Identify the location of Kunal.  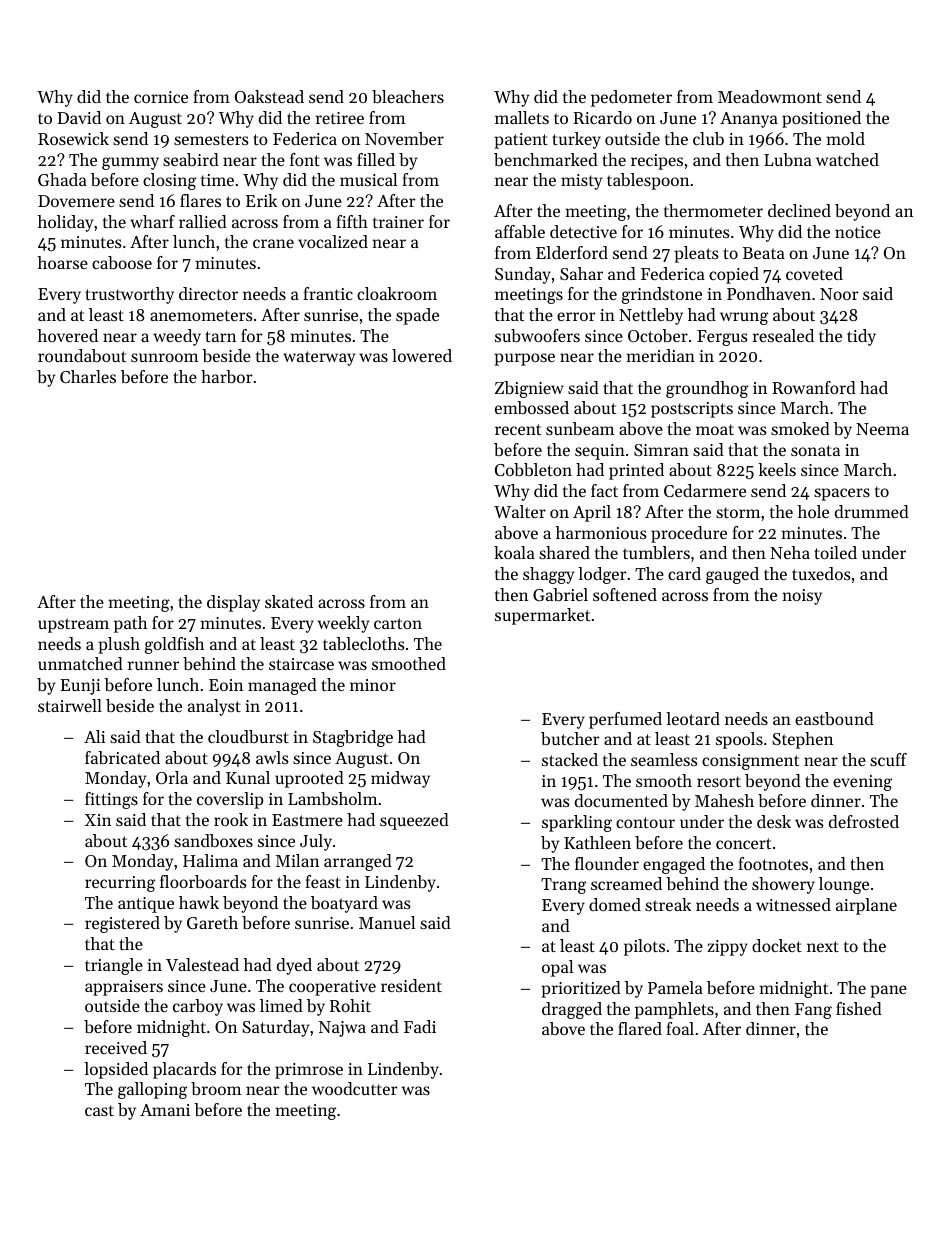
(248, 777).
